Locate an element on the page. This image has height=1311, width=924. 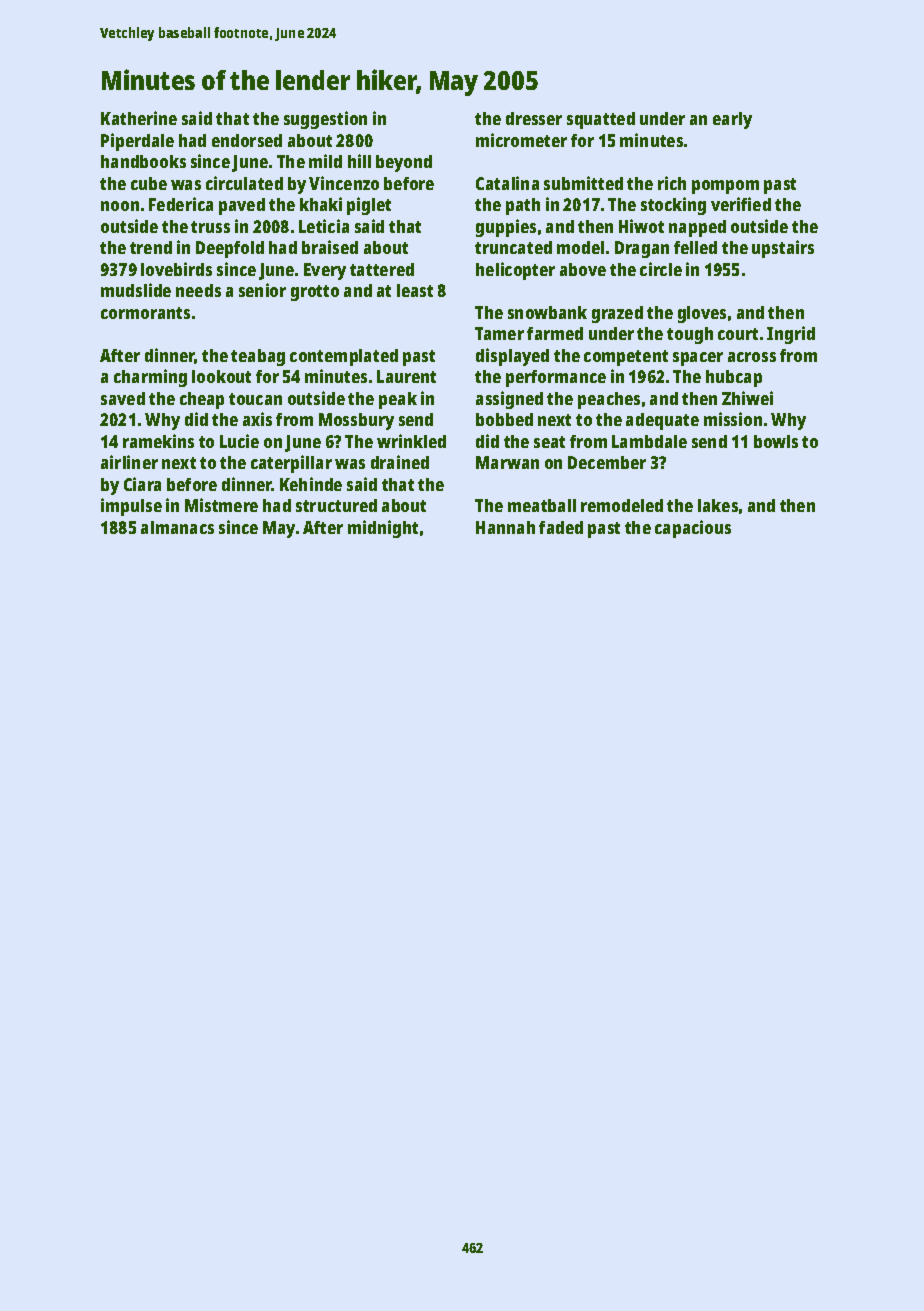
early is located at coordinates (732, 120).
